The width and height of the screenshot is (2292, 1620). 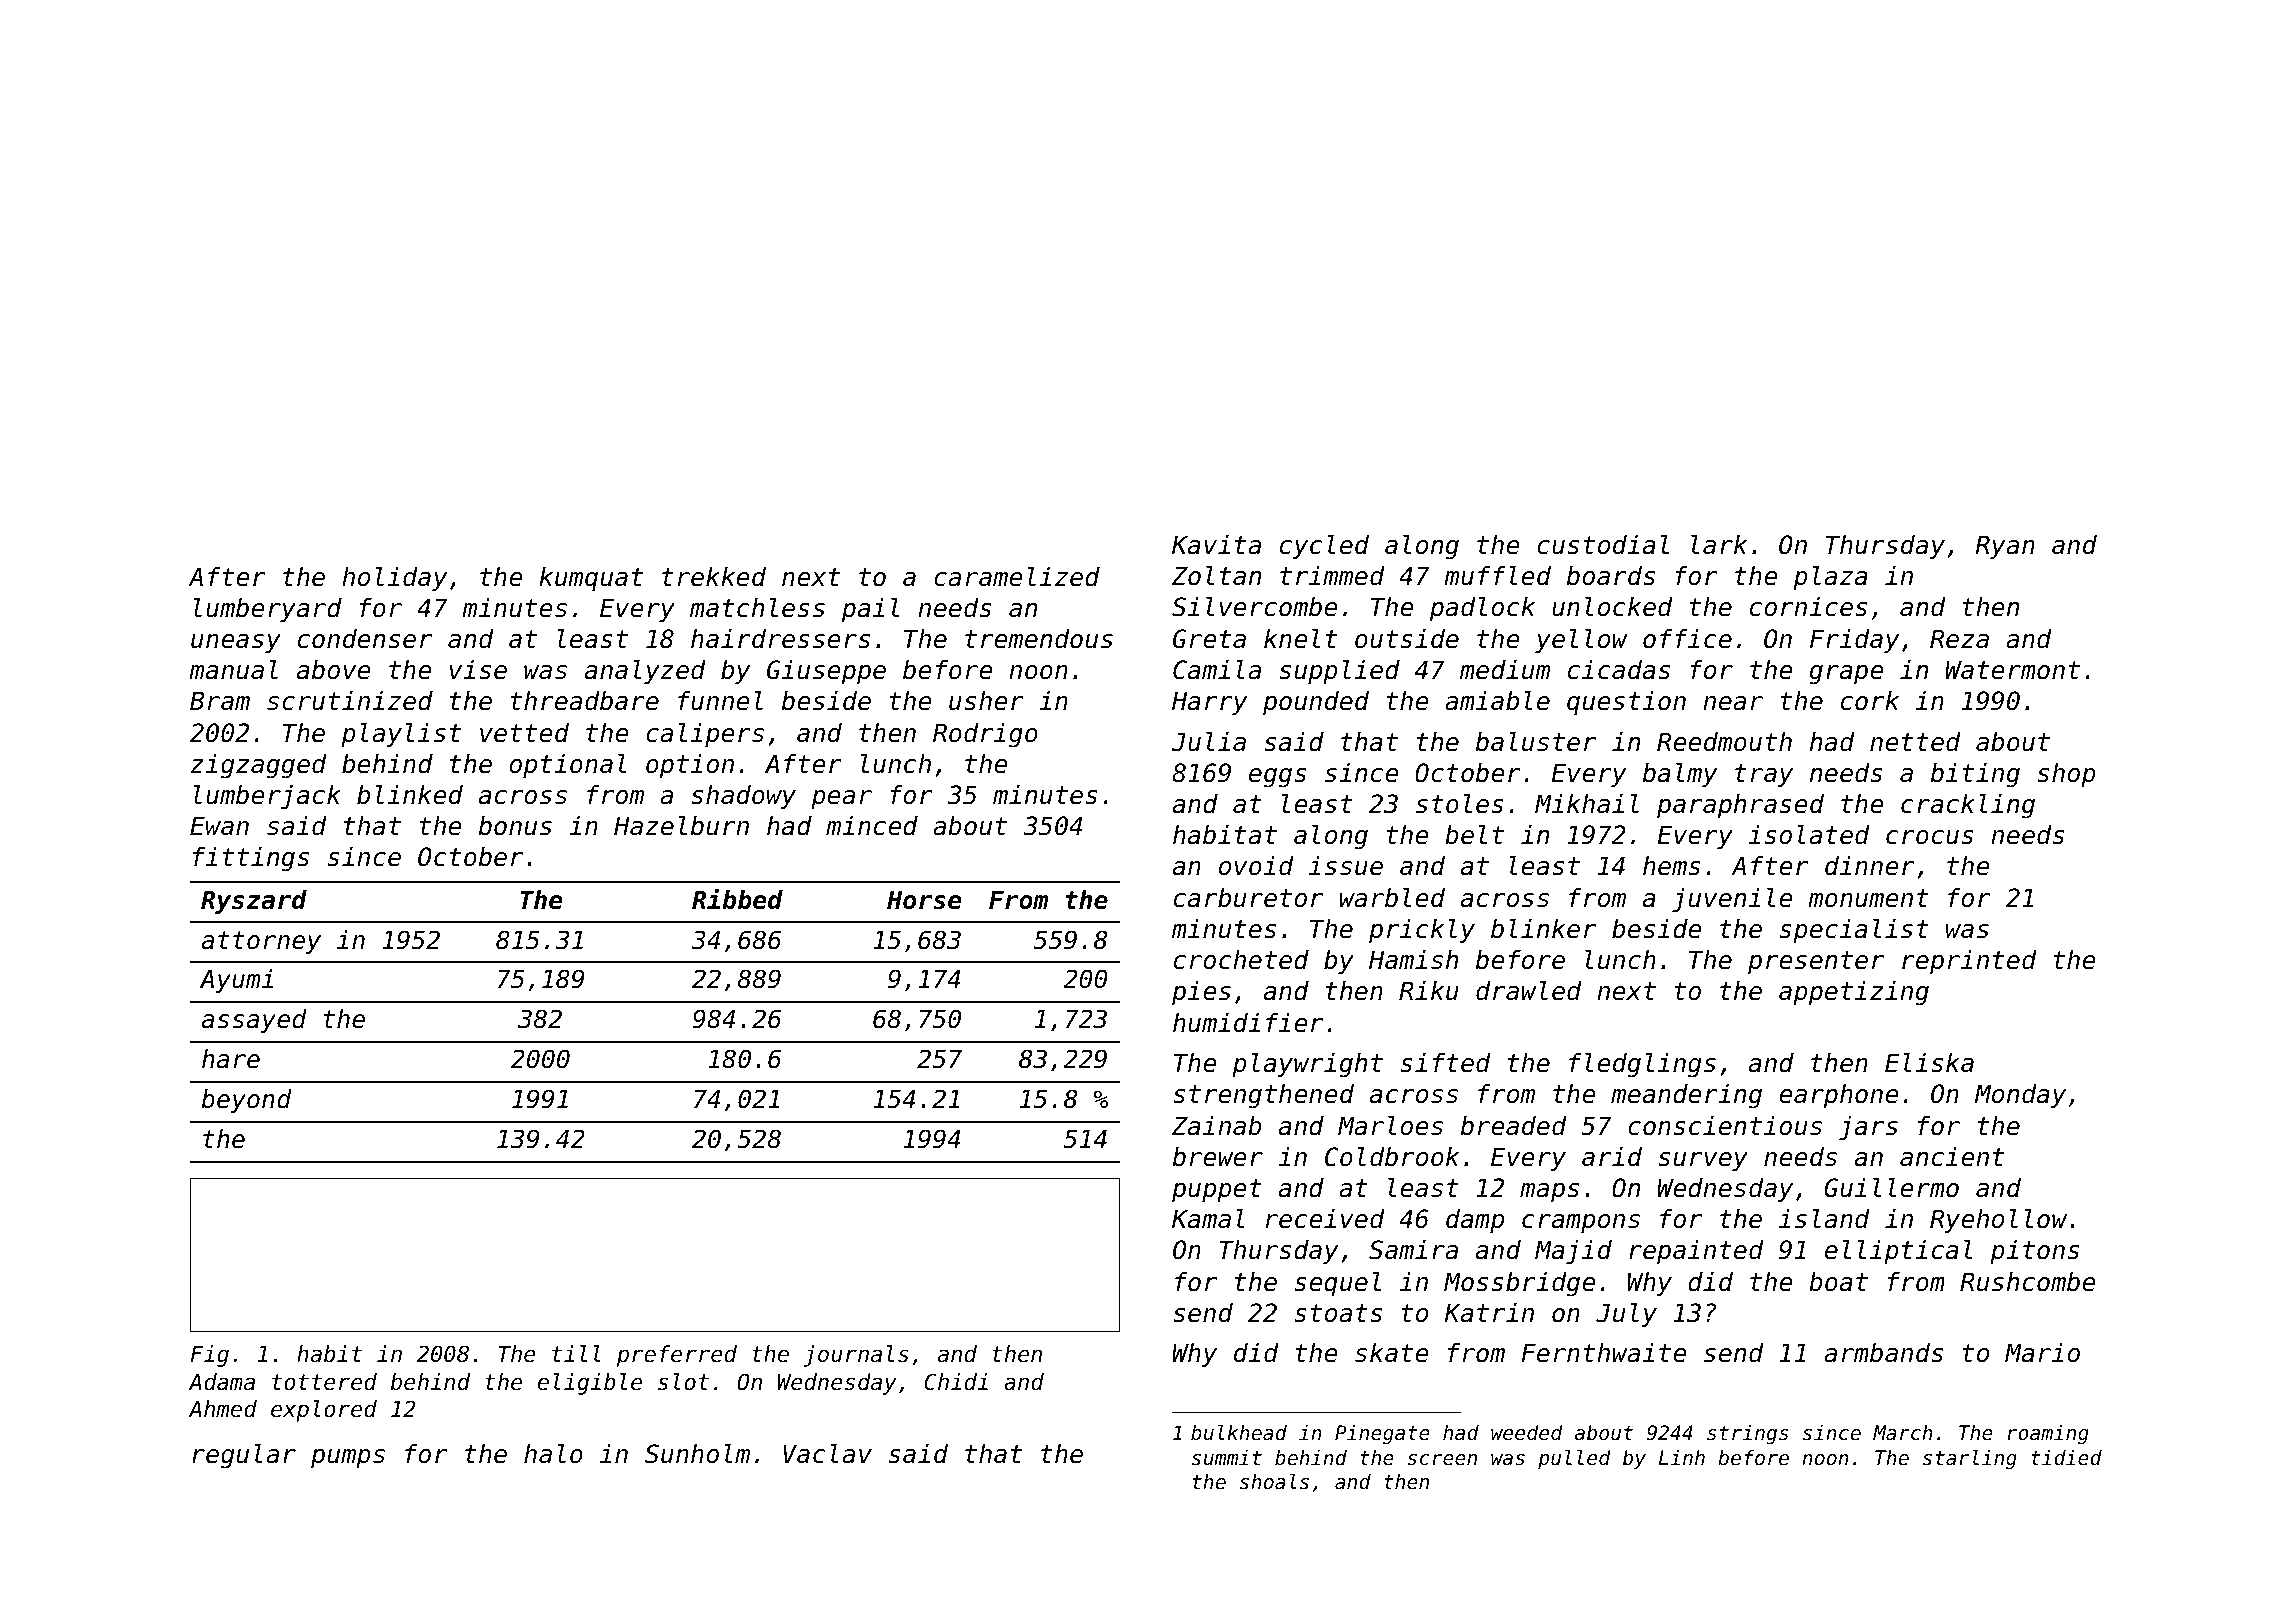 I want to click on shadowy, so click(x=743, y=797).
